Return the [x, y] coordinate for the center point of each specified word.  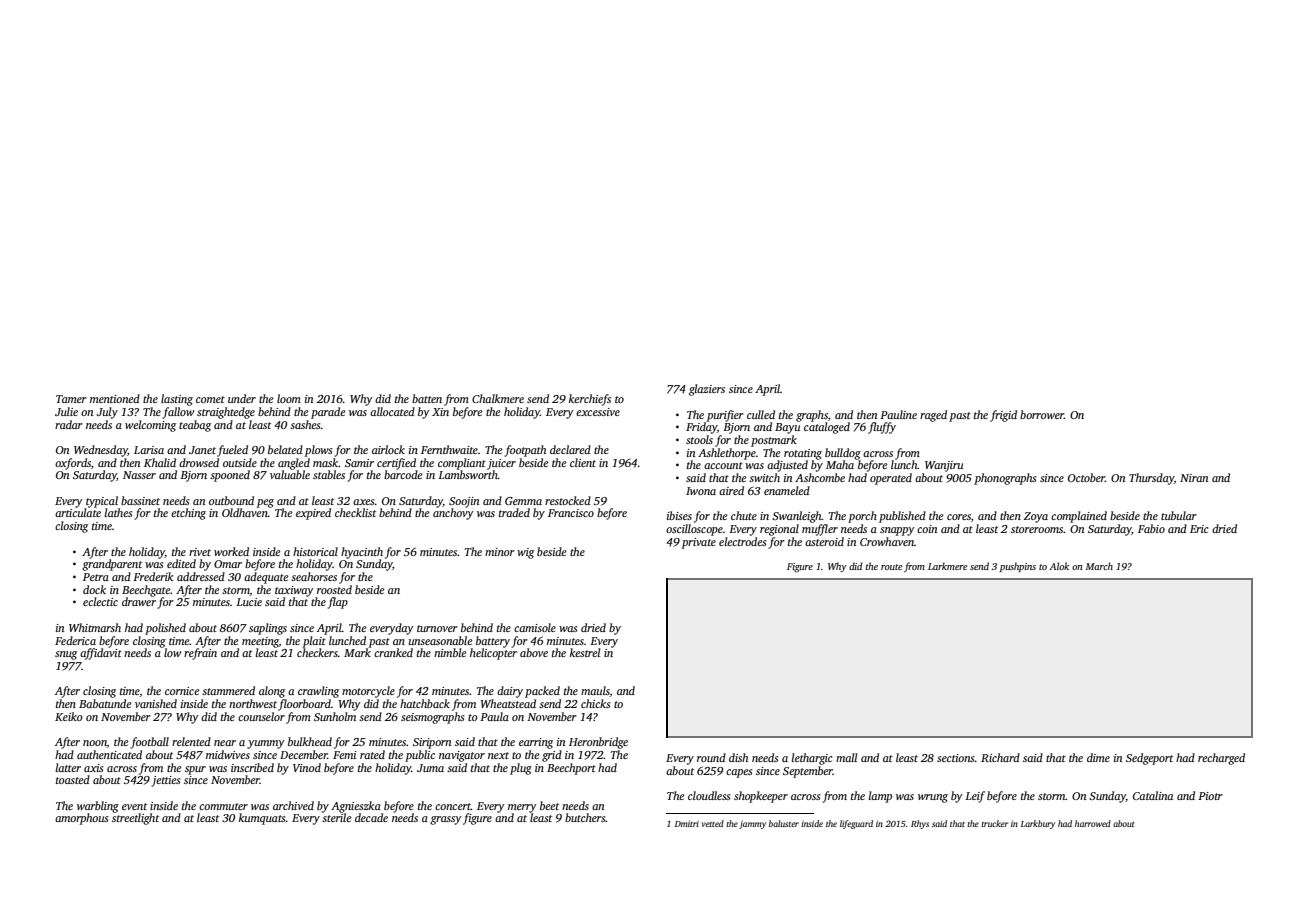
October [1086, 477]
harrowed [1093, 823]
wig [525, 553]
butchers [585, 817]
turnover [437, 628]
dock [94, 589]
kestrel [585, 652]
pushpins [1018, 567]
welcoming [150, 426]
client [583, 462]
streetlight [135, 819]
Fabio [1151, 528]
